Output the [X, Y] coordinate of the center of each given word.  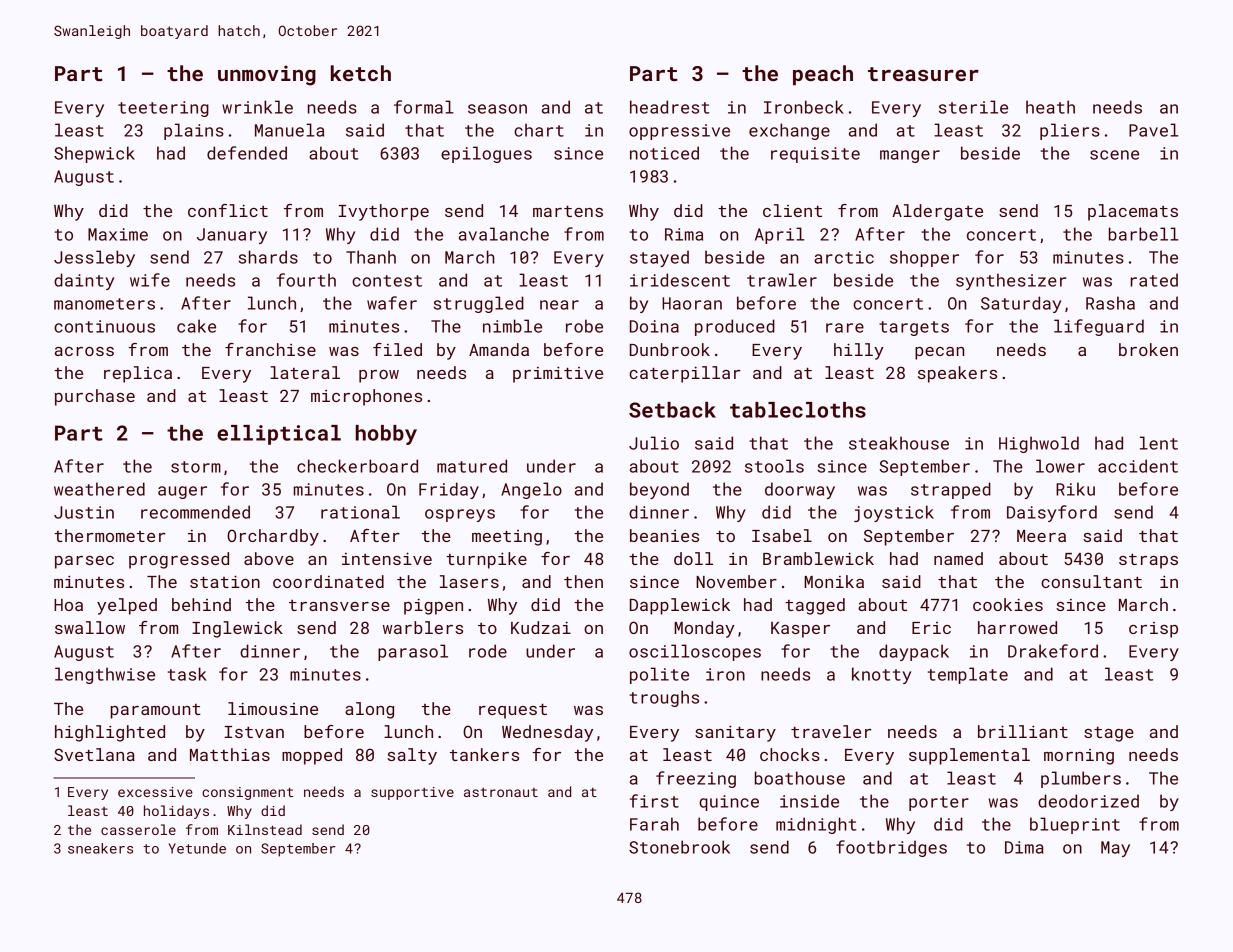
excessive [155, 792]
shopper [924, 258]
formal [423, 107]
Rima [684, 234]
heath [1050, 107]
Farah [654, 824]
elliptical [279, 435]
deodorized [1088, 801]
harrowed [1017, 627]
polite [659, 675]
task [187, 674]
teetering [163, 109]
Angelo [531, 490]
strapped [951, 490]
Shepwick [94, 154]
